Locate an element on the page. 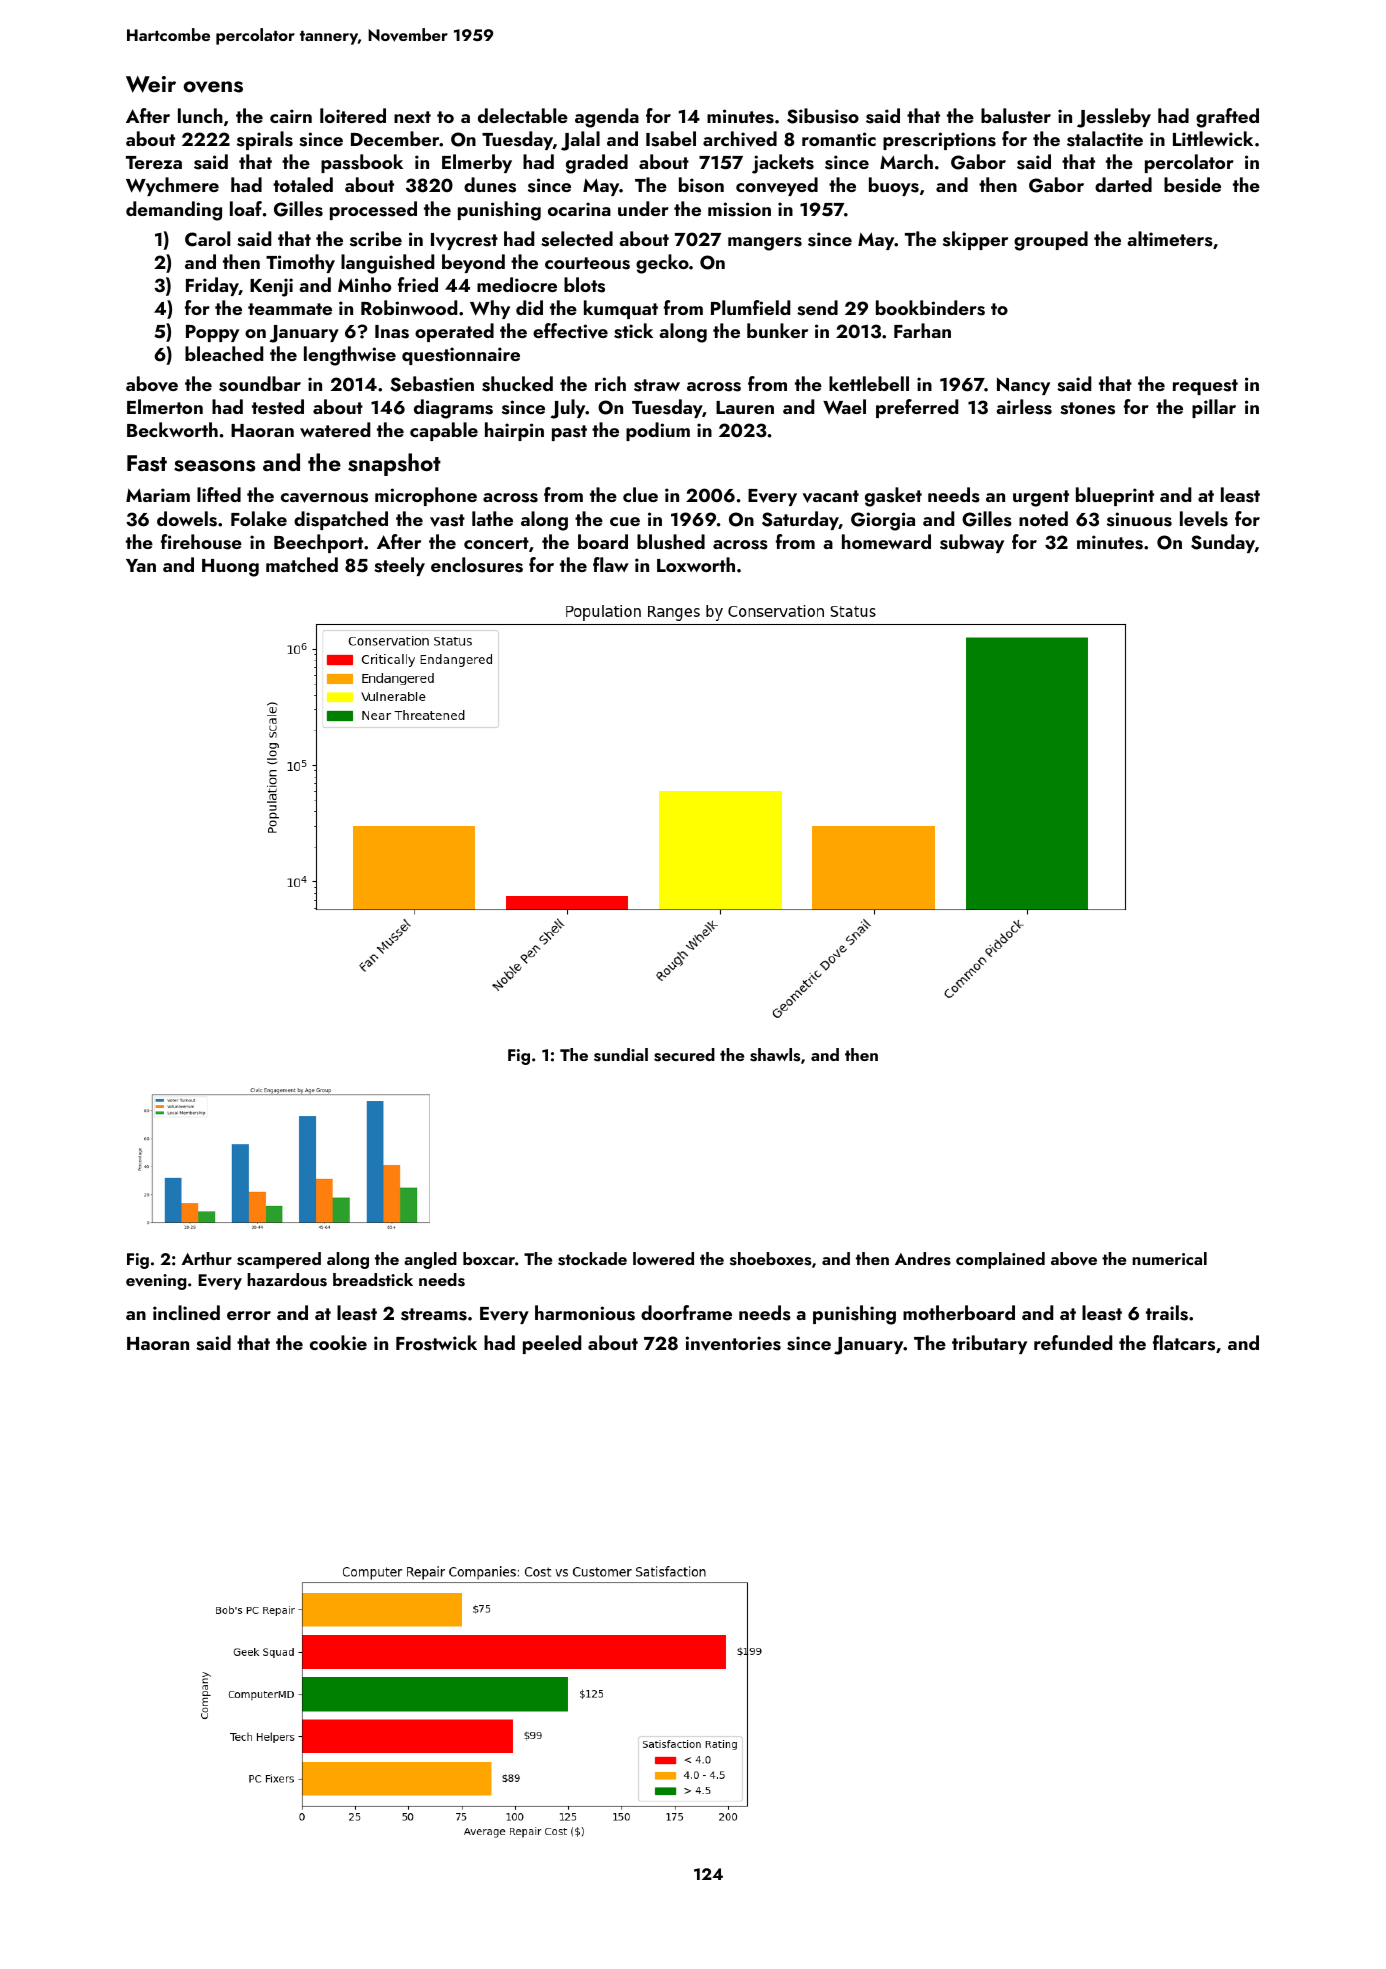 This document has height=1969, width=1386. baluster is located at coordinates (1016, 116).
